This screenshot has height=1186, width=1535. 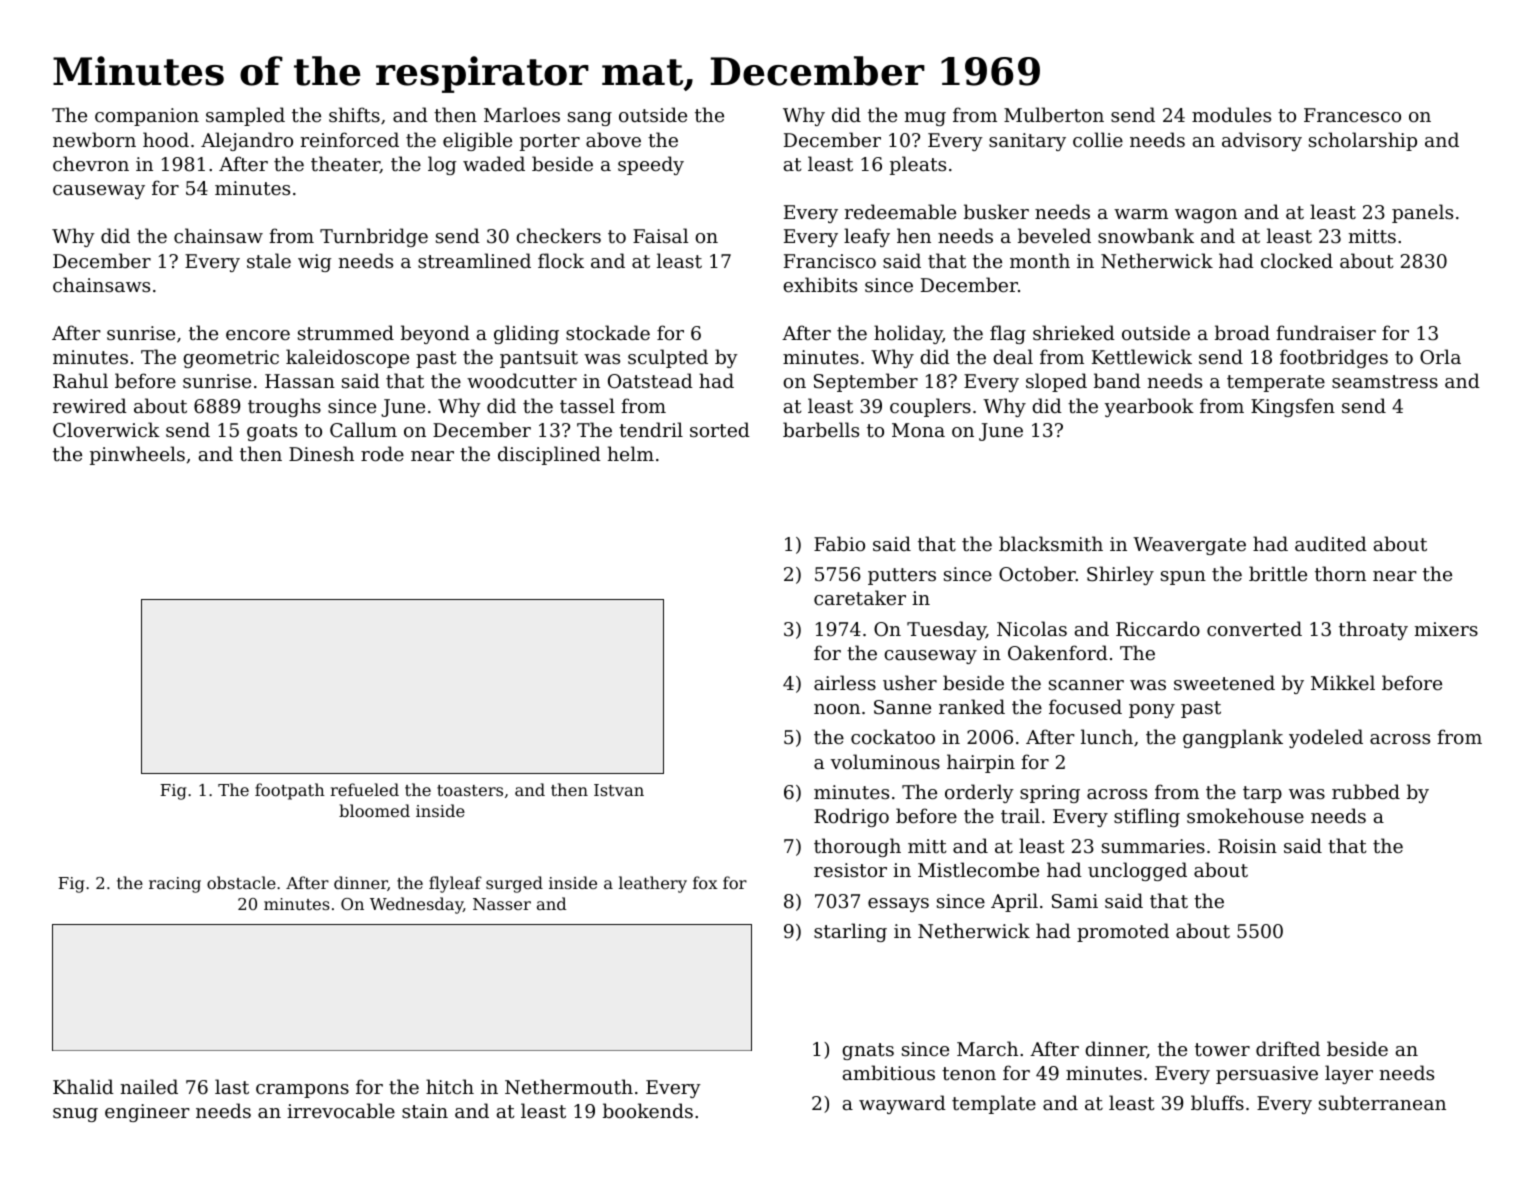 What do you see at coordinates (302, 1091) in the screenshot?
I see `crampons` at bounding box center [302, 1091].
